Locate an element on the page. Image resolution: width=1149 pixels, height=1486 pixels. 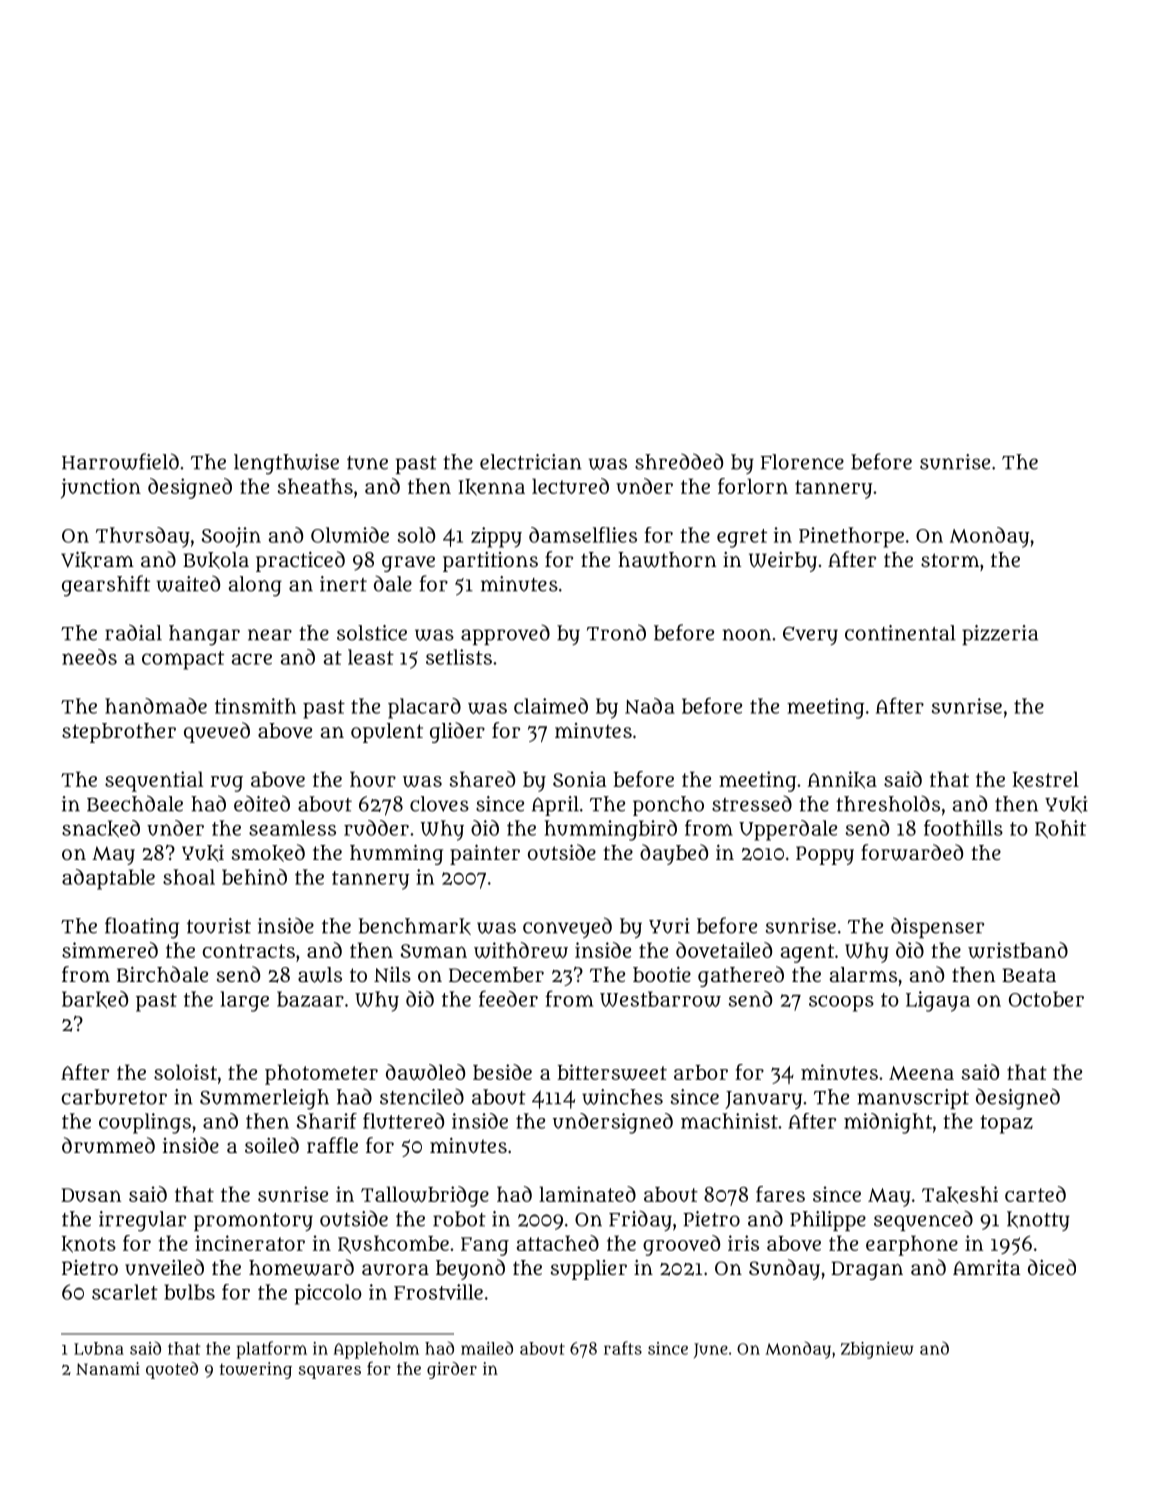
Florence is located at coordinates (802, 462).
